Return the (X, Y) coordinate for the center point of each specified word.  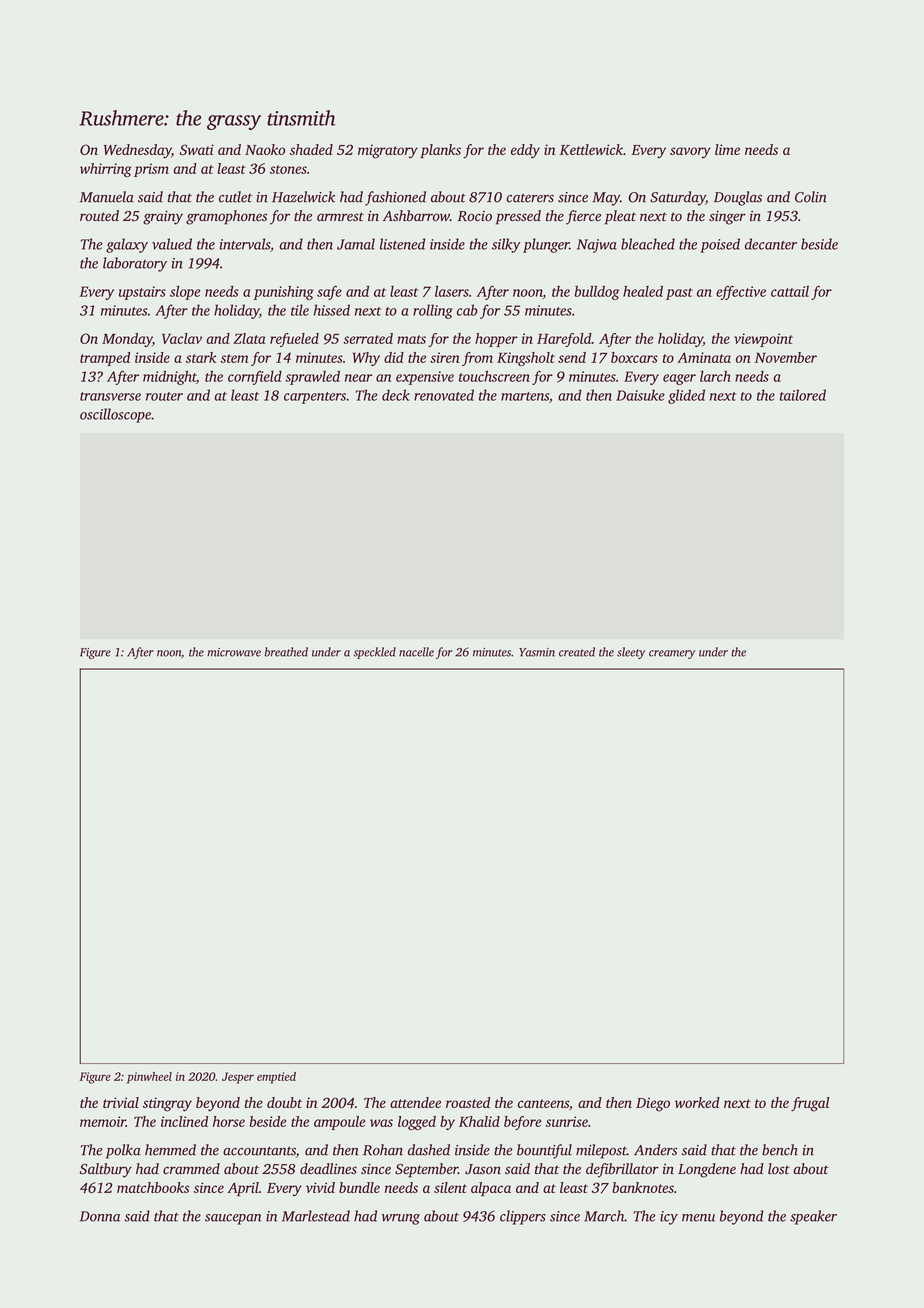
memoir (103, 1121)
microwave (234, 652)
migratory (388, 151)
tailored (803, 395)
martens (525, 396)
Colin (811, 197)
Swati (197, 149)
